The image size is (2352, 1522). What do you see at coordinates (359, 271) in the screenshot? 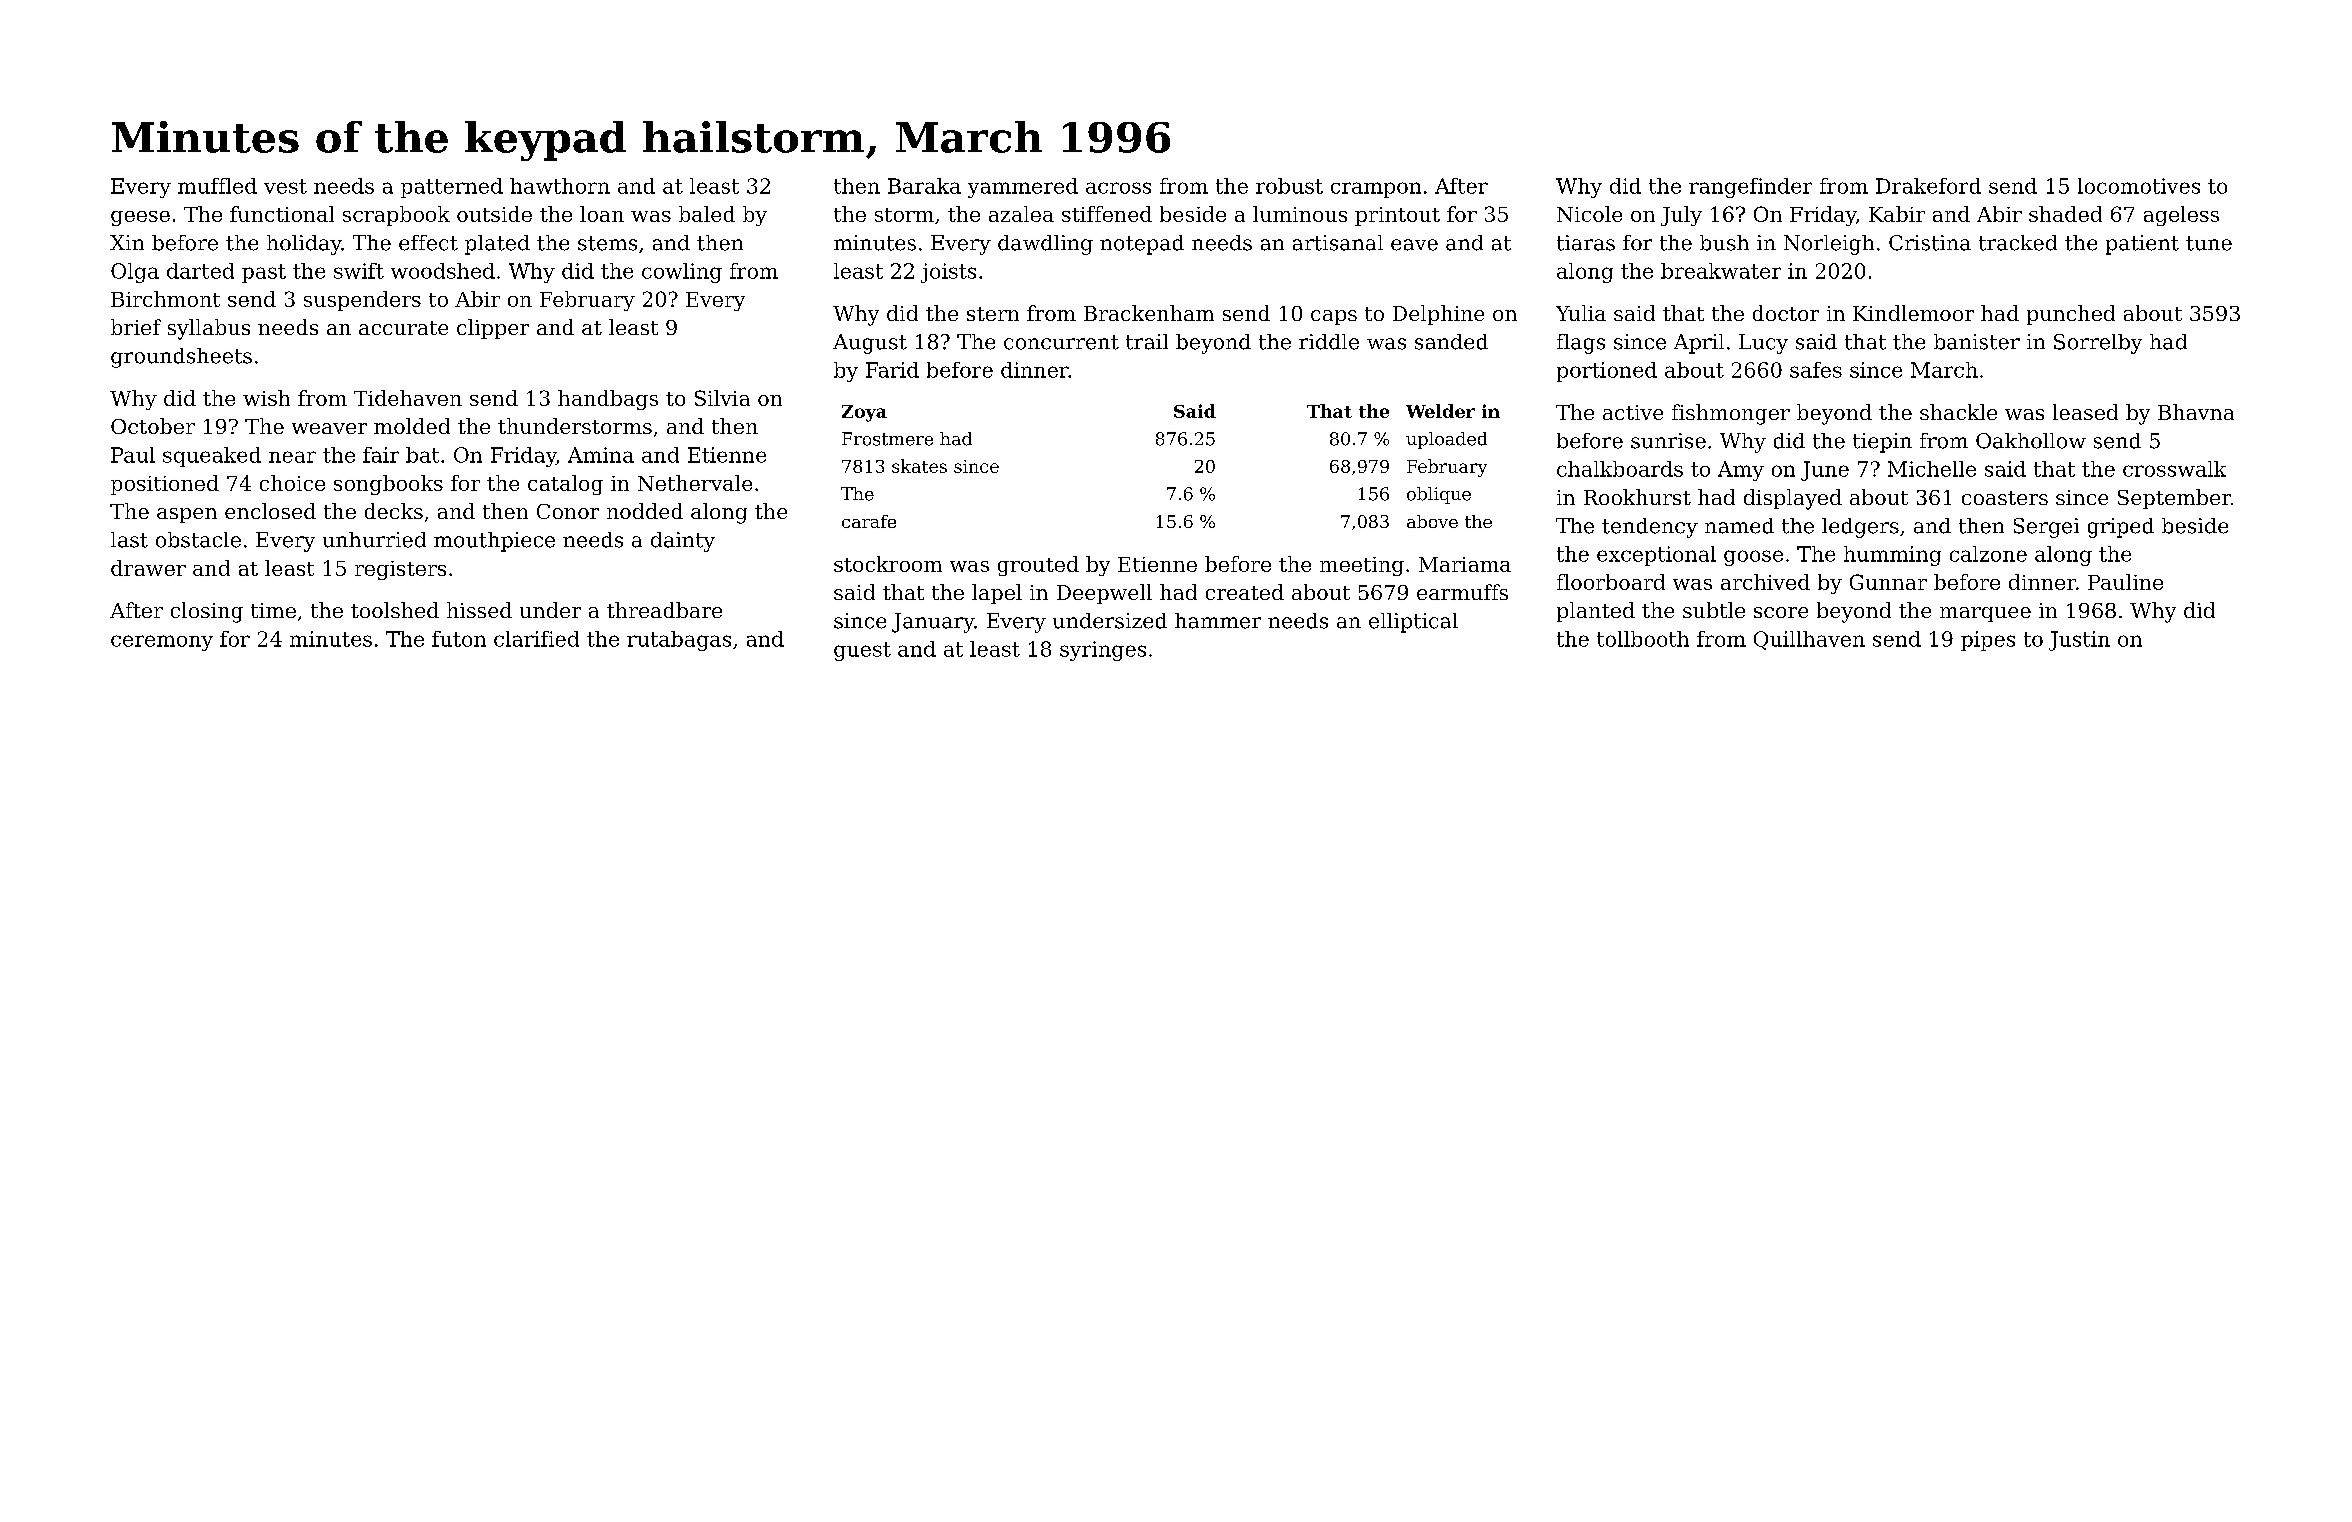
I see `swift` at bounding box center [359, 271].
